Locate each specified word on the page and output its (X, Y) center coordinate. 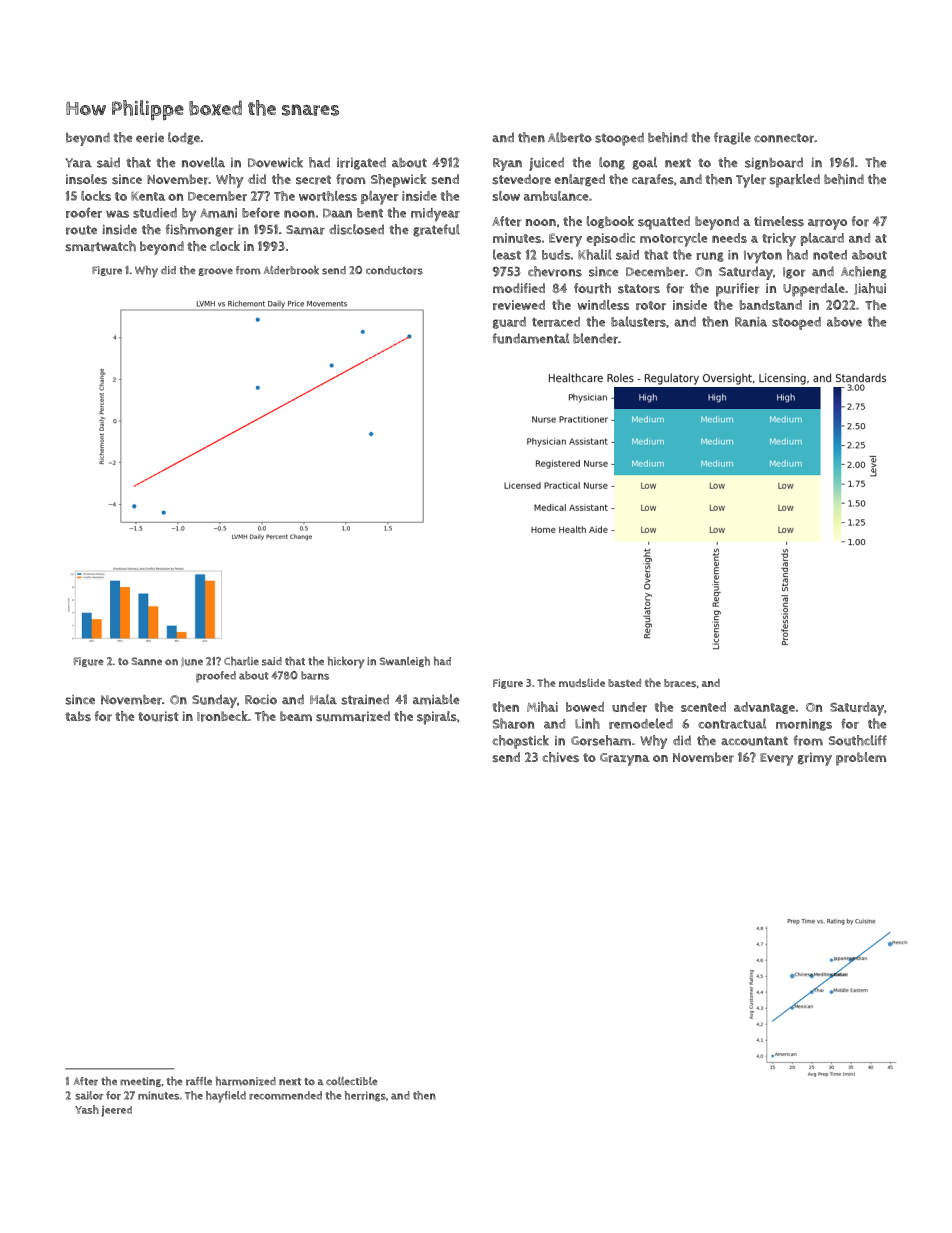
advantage (764, 708)
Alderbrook (291, 270)
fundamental (530, 338)
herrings (365, 1096)
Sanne (146, 661)
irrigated (361, 163)
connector (784, 138)
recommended (285, 1095)
